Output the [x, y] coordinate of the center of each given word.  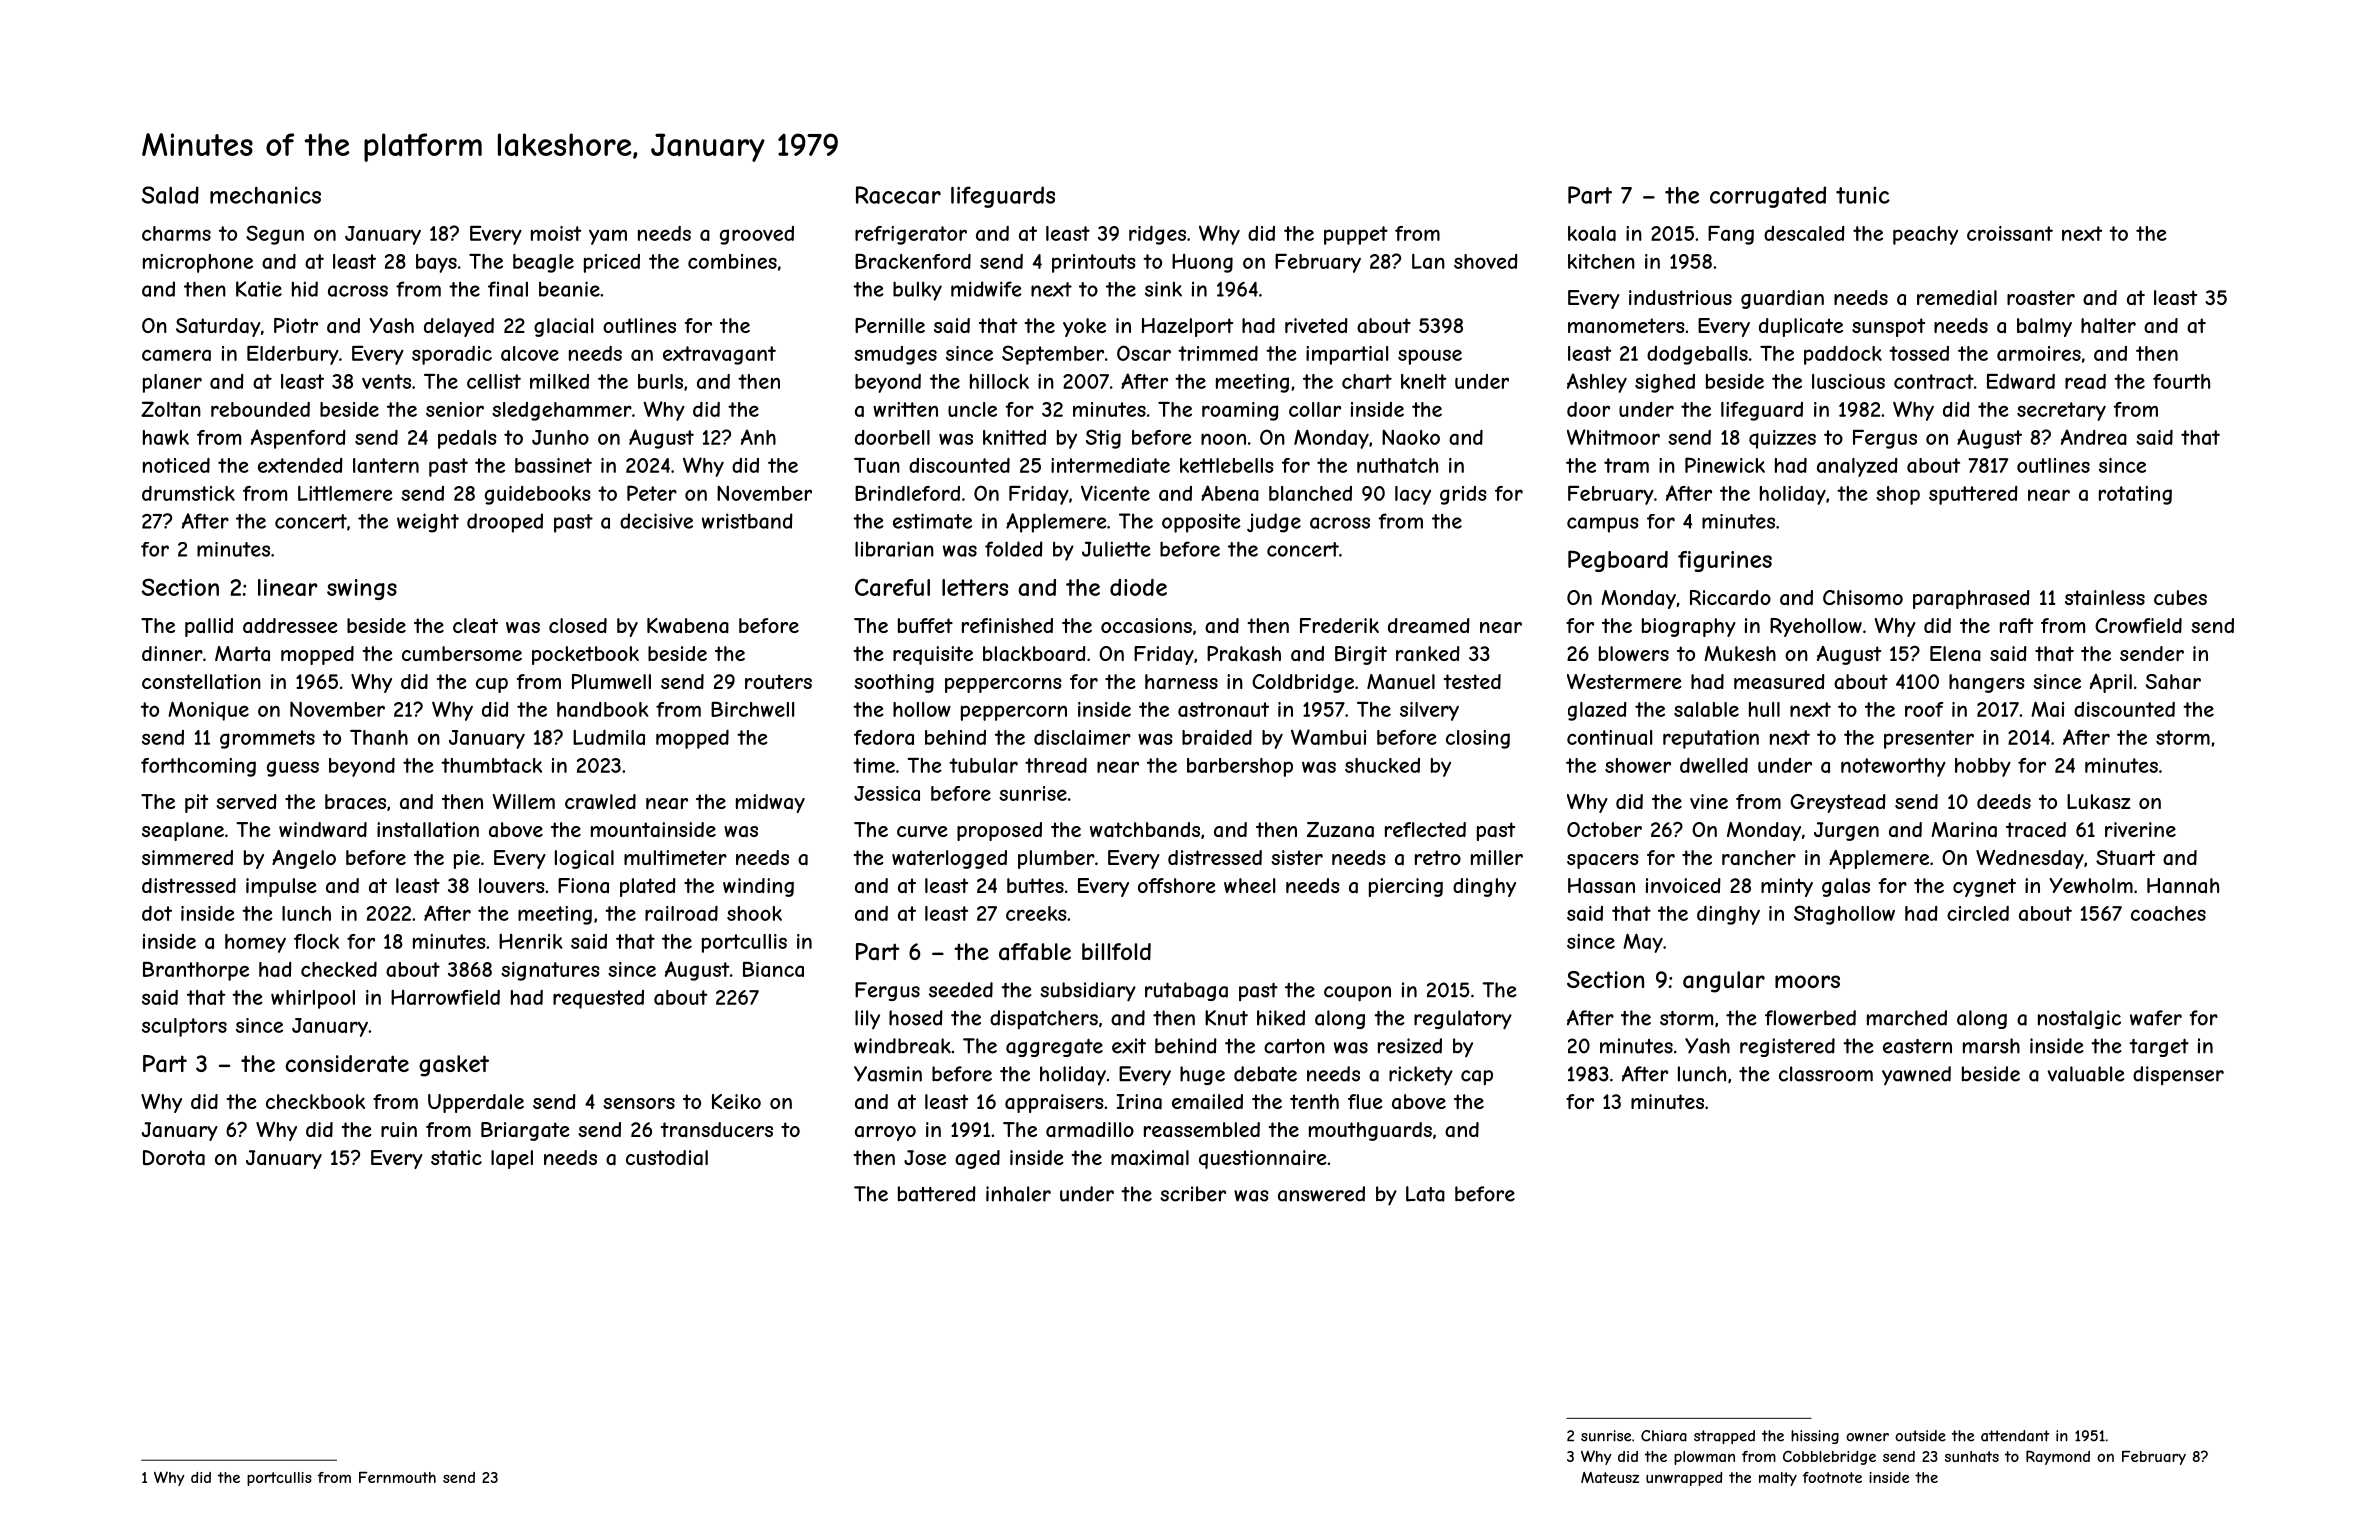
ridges [1157, 235]
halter [2108, 326]
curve [922, 831]
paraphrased [1971, 599]
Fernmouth [397, 1477]
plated [648, 887]
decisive [656, 521]
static [456, 1158]
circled [1978, 913]
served [246, 801]
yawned [1916, 1075]
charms [176, 233]
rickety [1421, 1076]
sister [1297, 857]
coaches [2168, 913]
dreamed [1429, 626]
